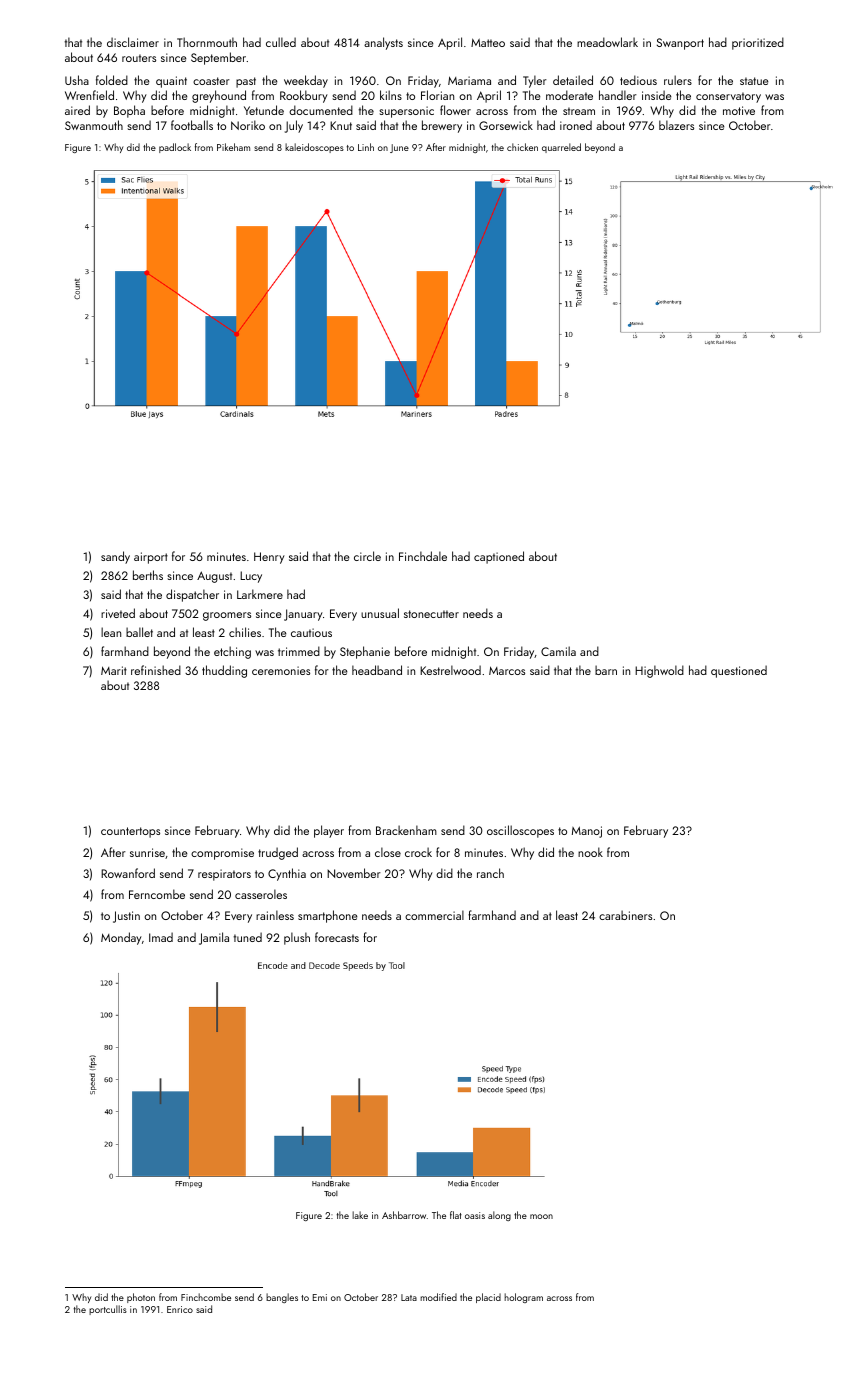  What do you see at coordinates (233, 147) in the screenshot?
I see `Pikeham` at bounding box center [233, 147].
